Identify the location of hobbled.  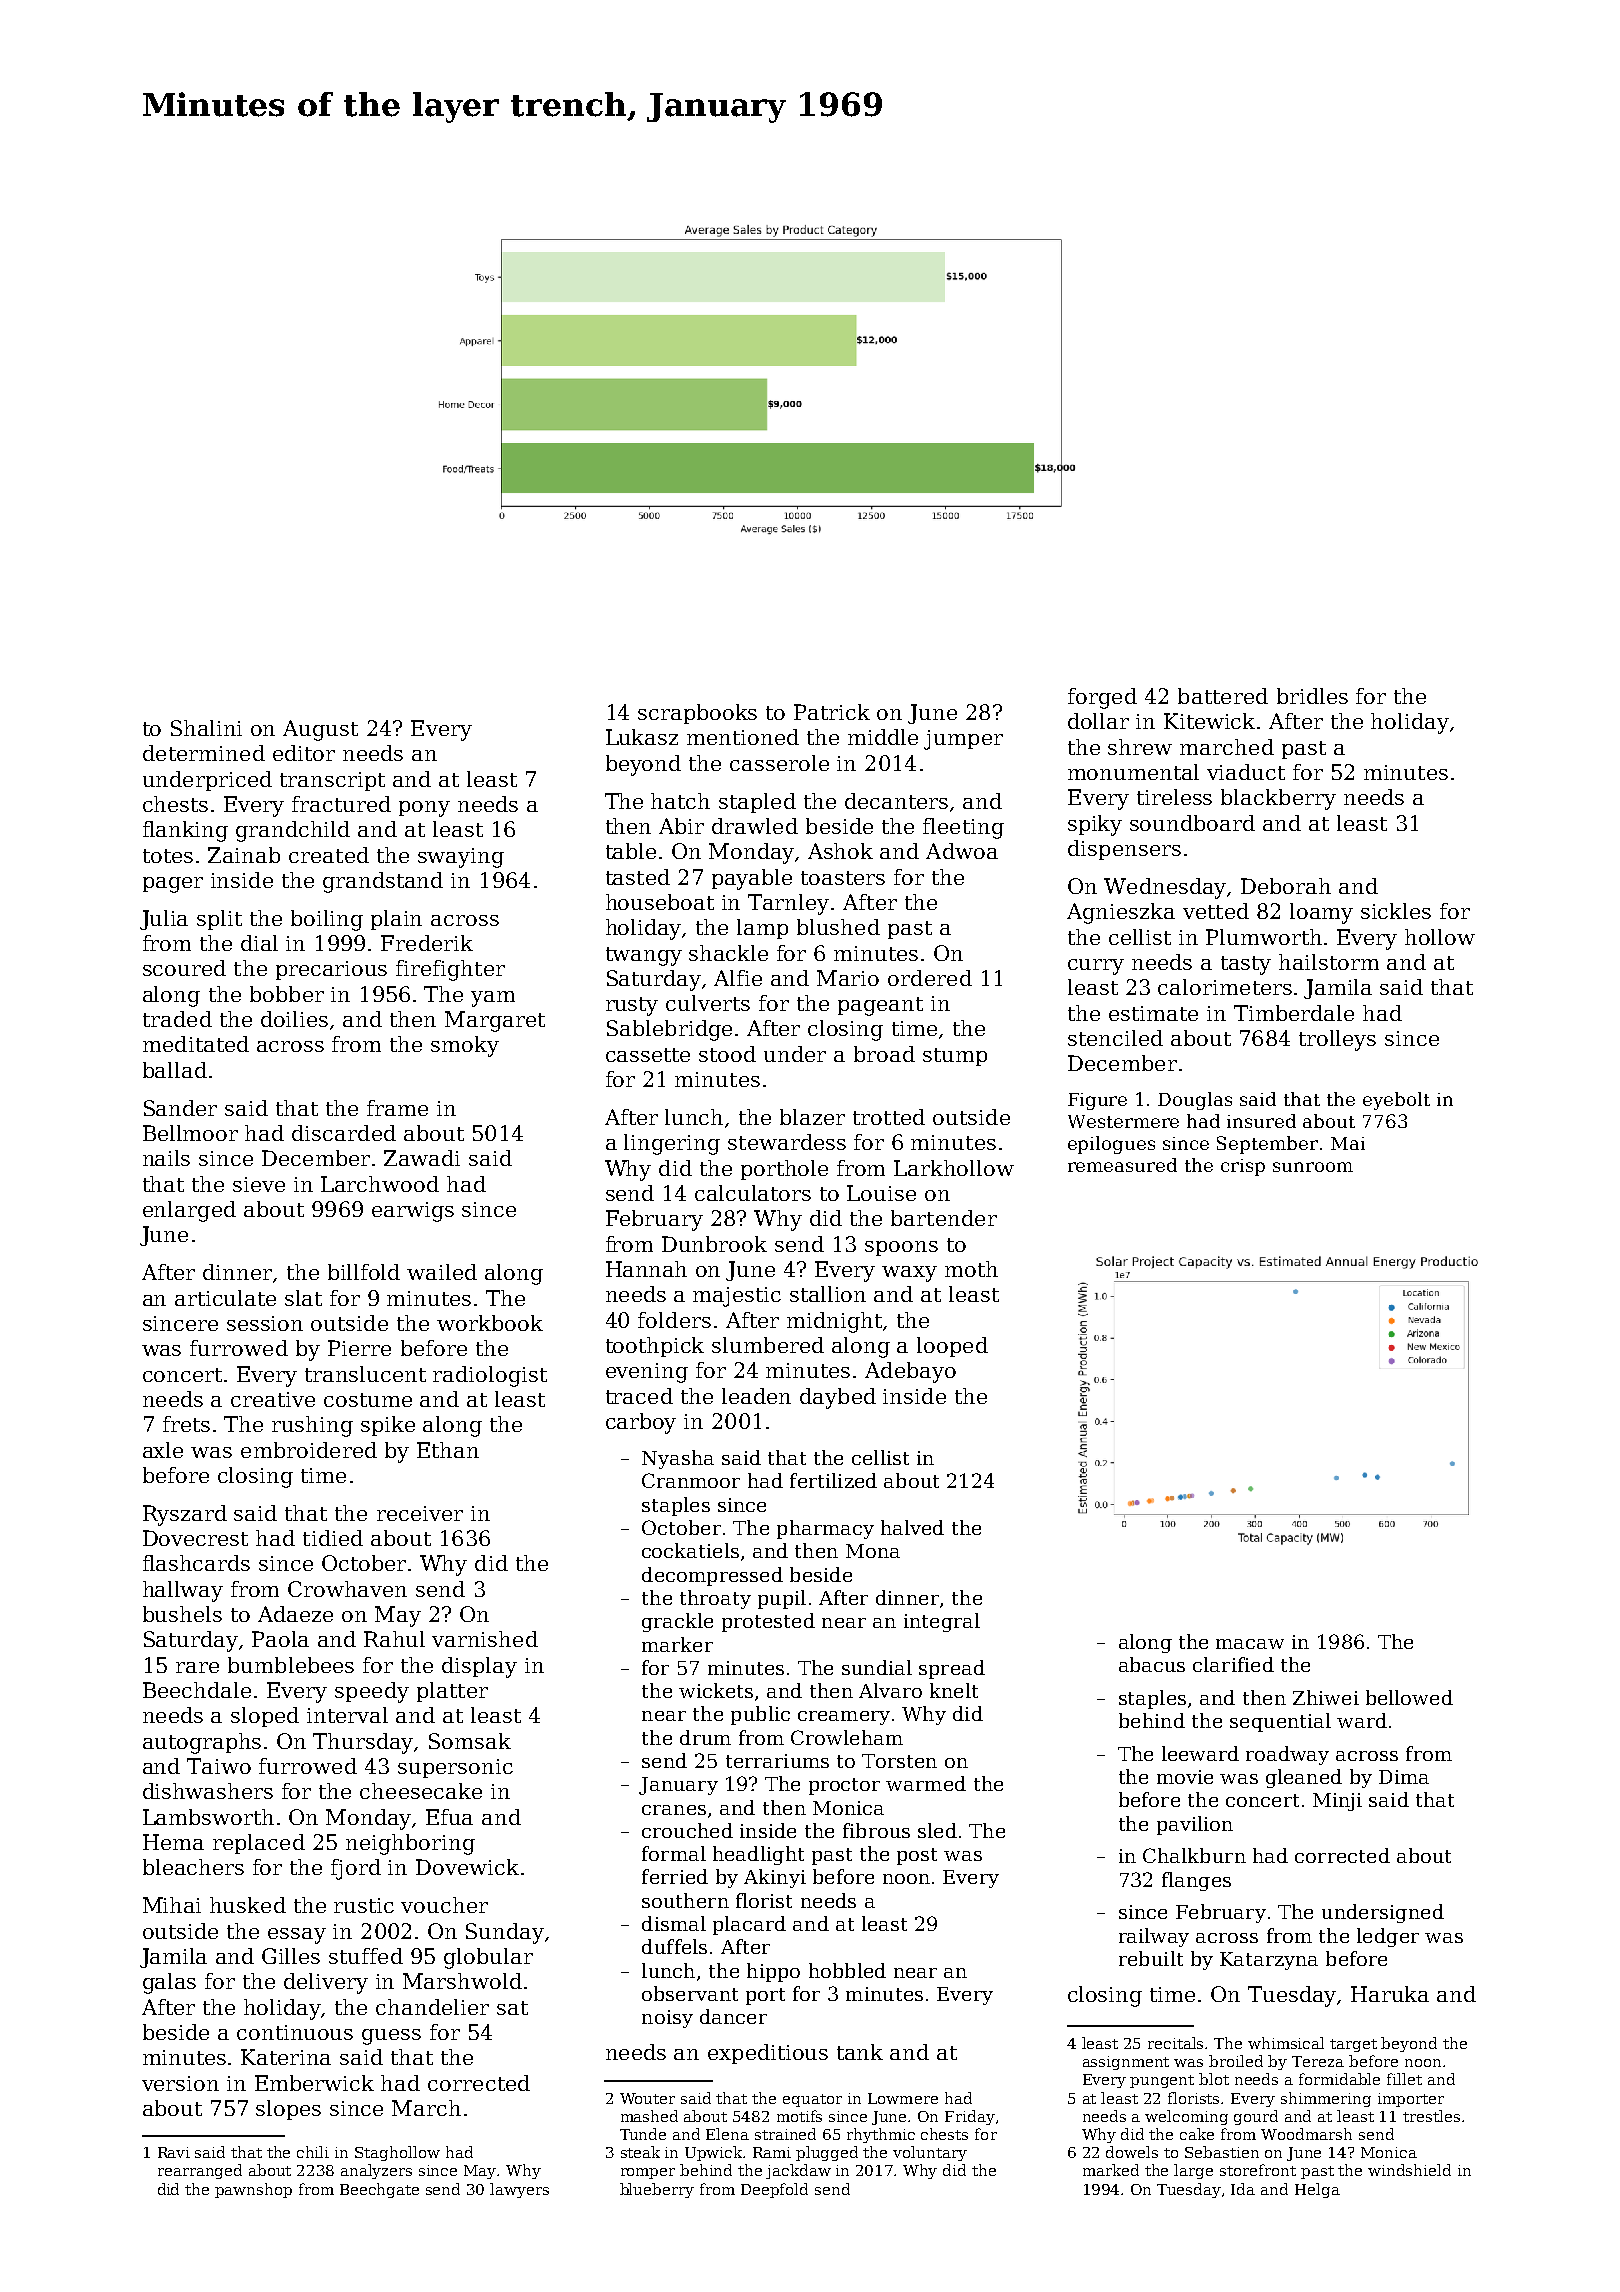
(847, 1970).
